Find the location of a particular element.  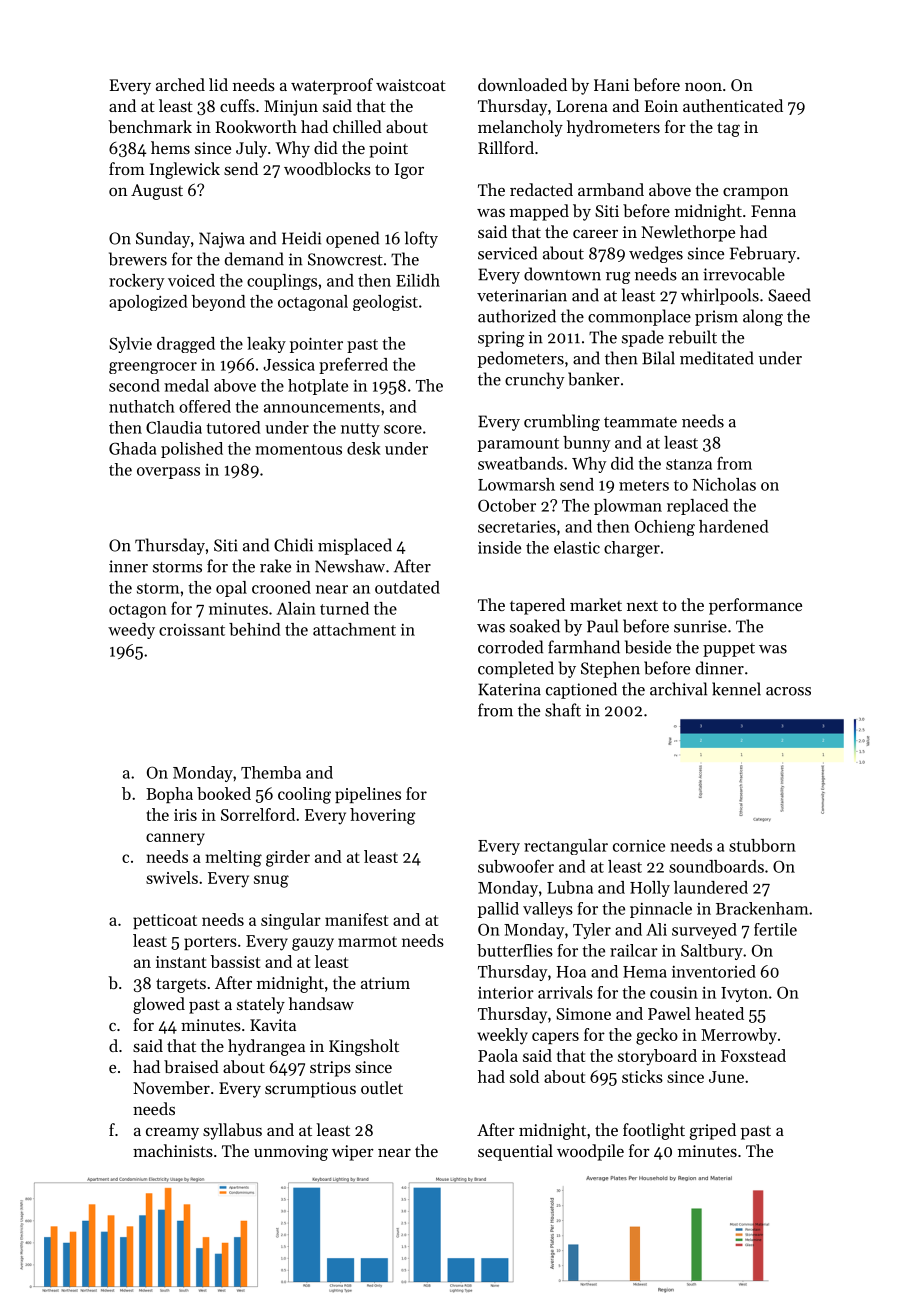

snug is located at coordinates (271, 881).
